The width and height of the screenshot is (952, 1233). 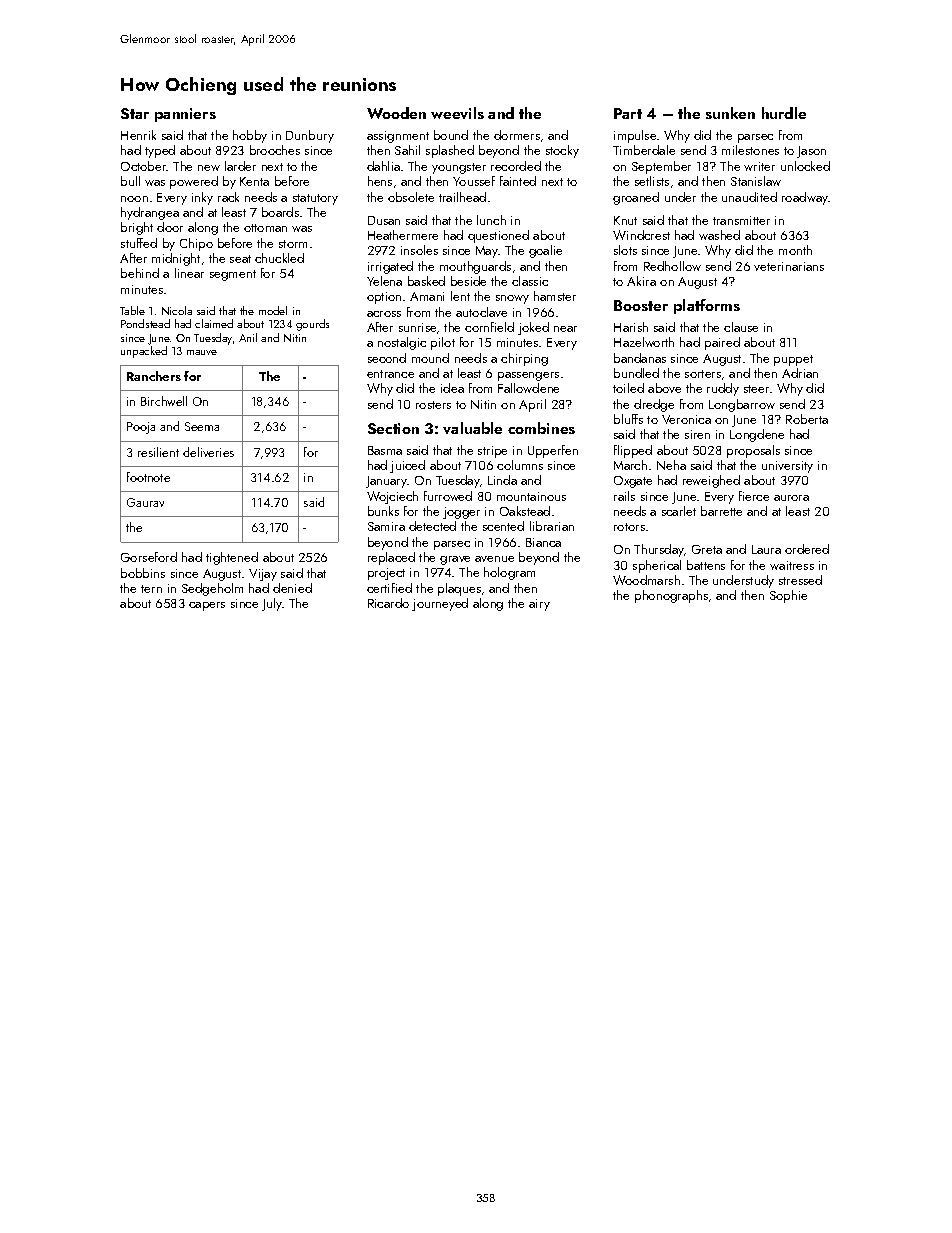 What do you see at coordinates (518, 181) in the screenshot?
I see `fainted` at bounding box center [518, 181].
